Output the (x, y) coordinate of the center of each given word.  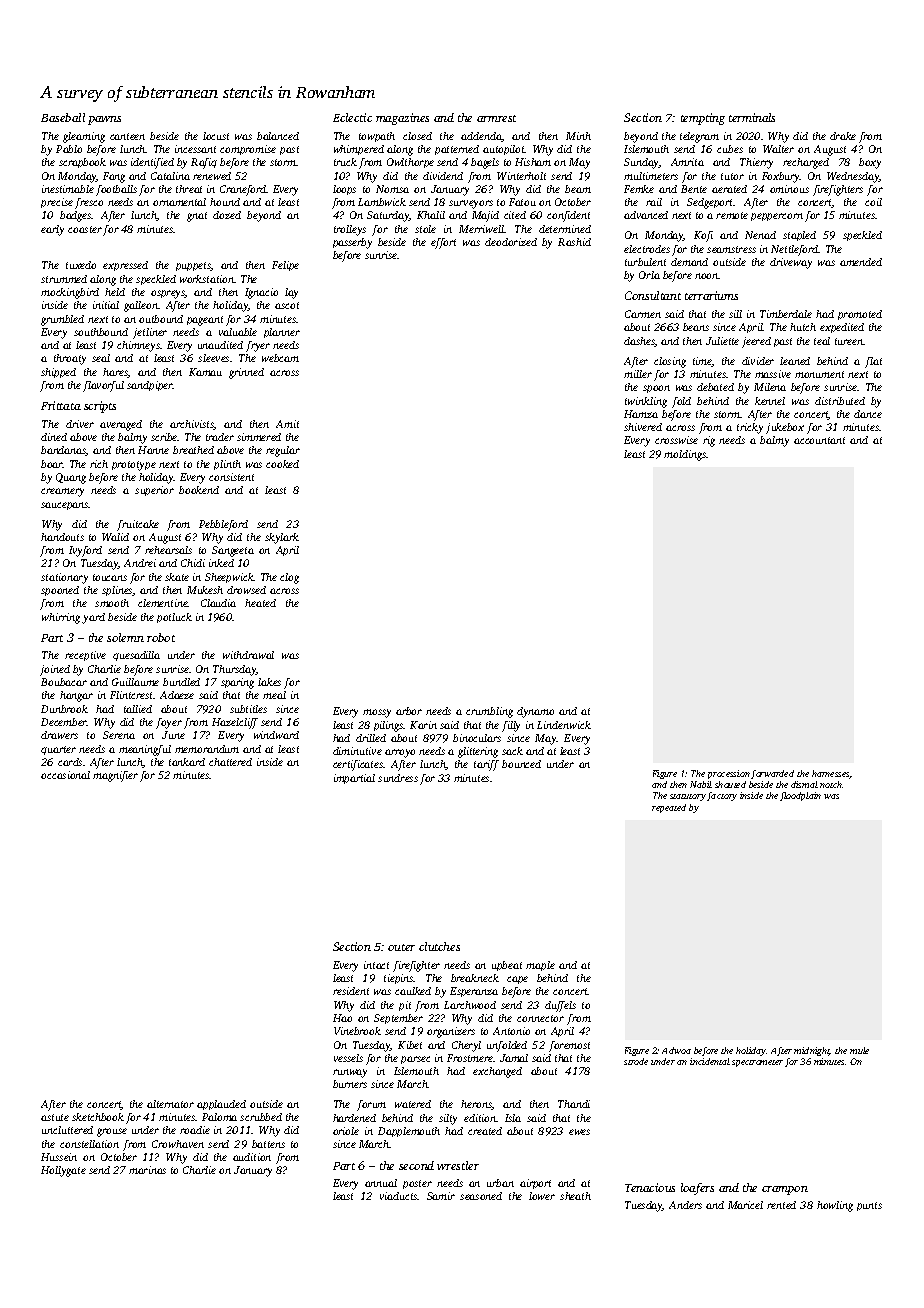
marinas (147, 1170)
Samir (441, 1196)
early (52, 230)
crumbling (489, 712)
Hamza (641, 414)
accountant (819, 440)
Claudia (218, 603)
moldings (685, 455)
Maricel (745, 1205)
